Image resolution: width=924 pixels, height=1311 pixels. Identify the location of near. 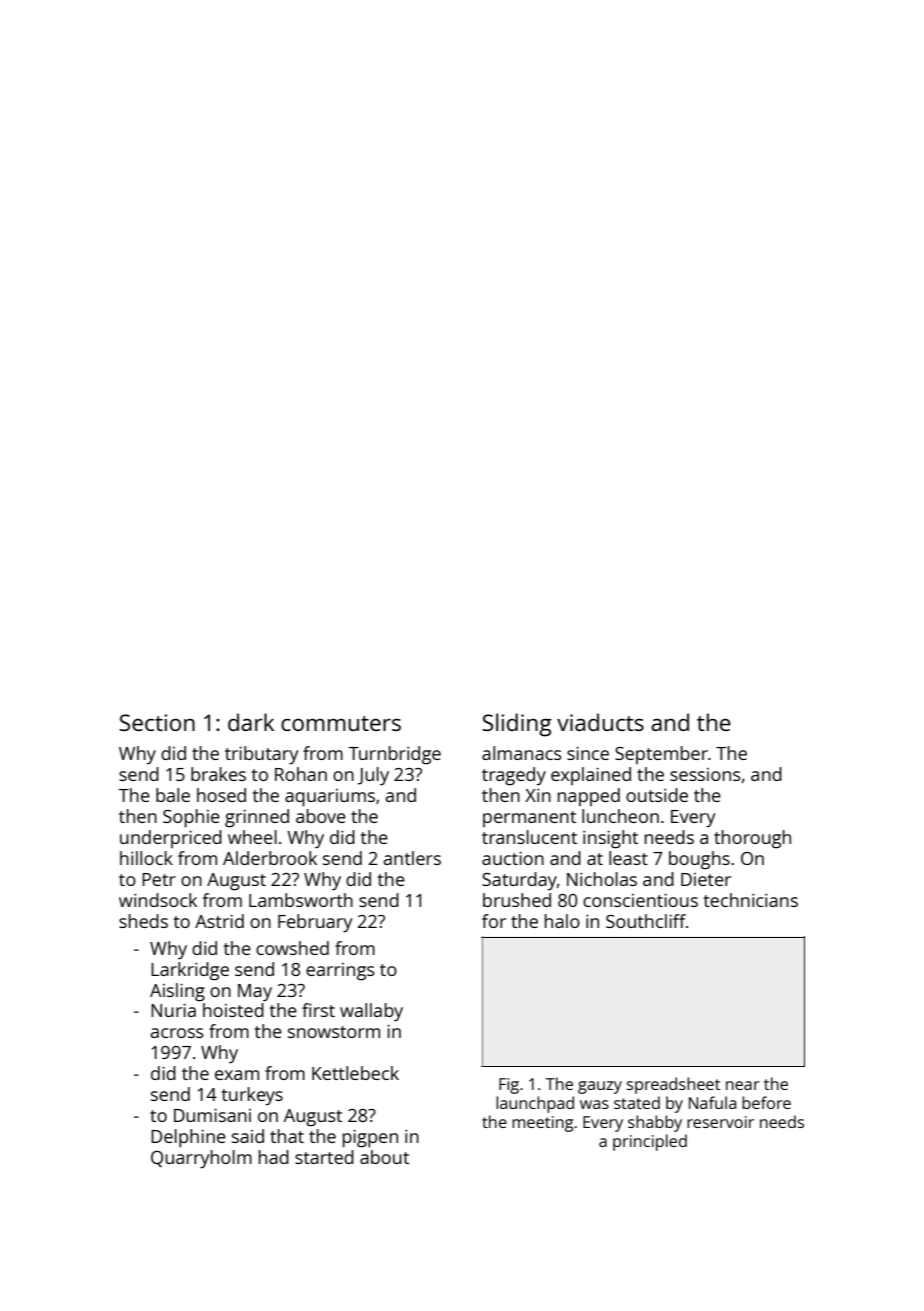
(743, 1085).
